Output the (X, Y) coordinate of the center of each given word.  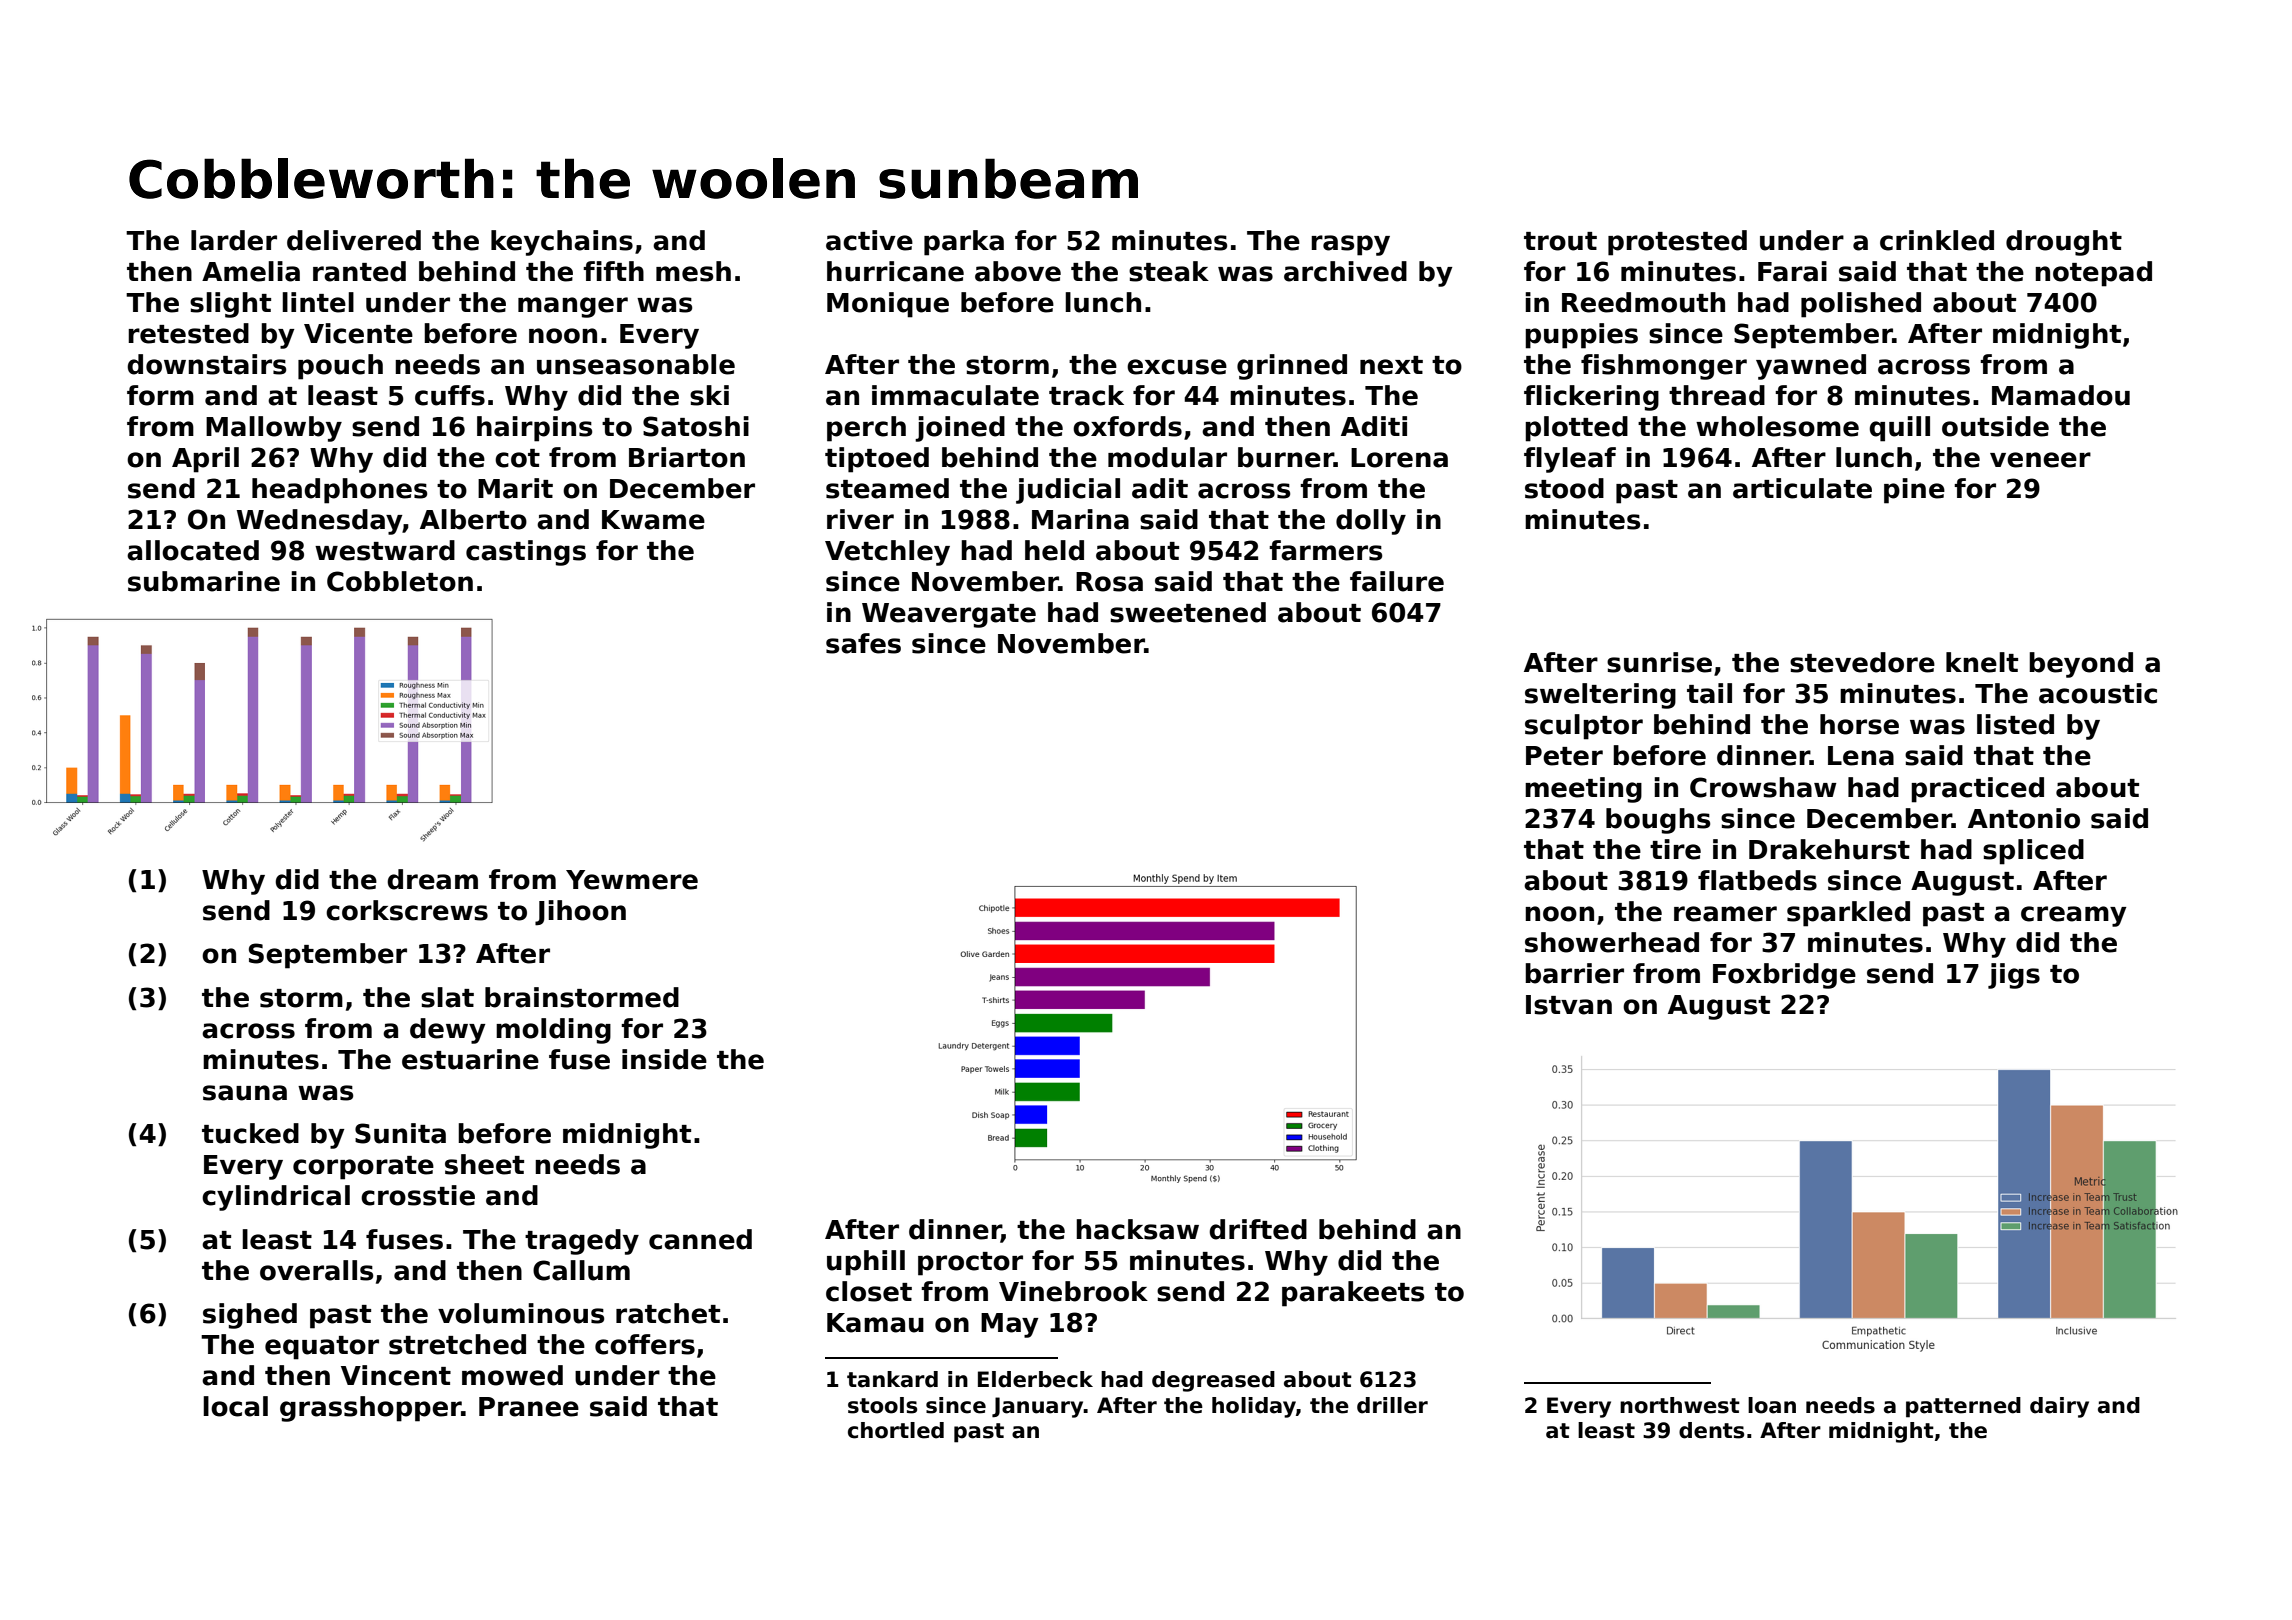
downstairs (206, 364)
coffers (645, 1344)
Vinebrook (1073, 1291)
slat (447, 997)
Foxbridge (1784, 976)
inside (664, 1059)
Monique (888, 305)
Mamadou (2061, 395)
